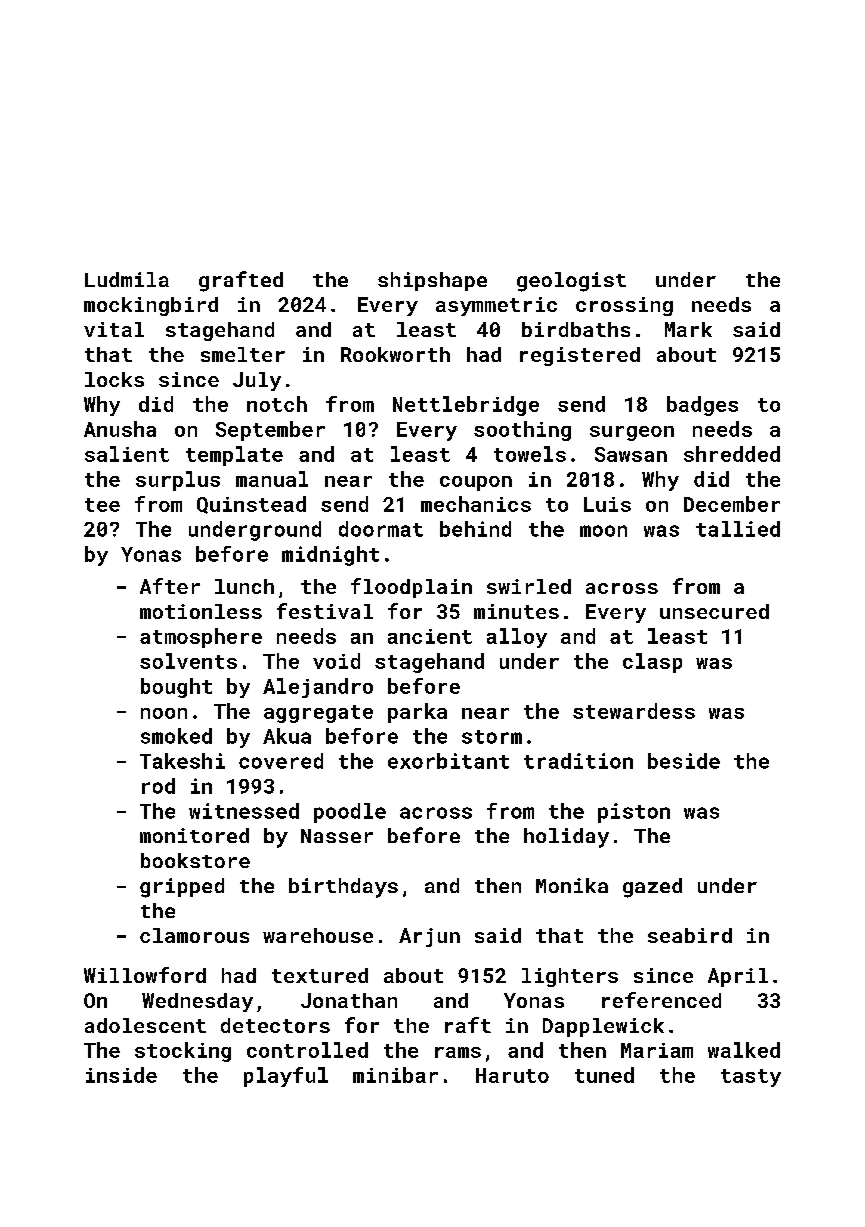 This image has height=1227, width=865. I want to click on shredded, so click(732, 454).
